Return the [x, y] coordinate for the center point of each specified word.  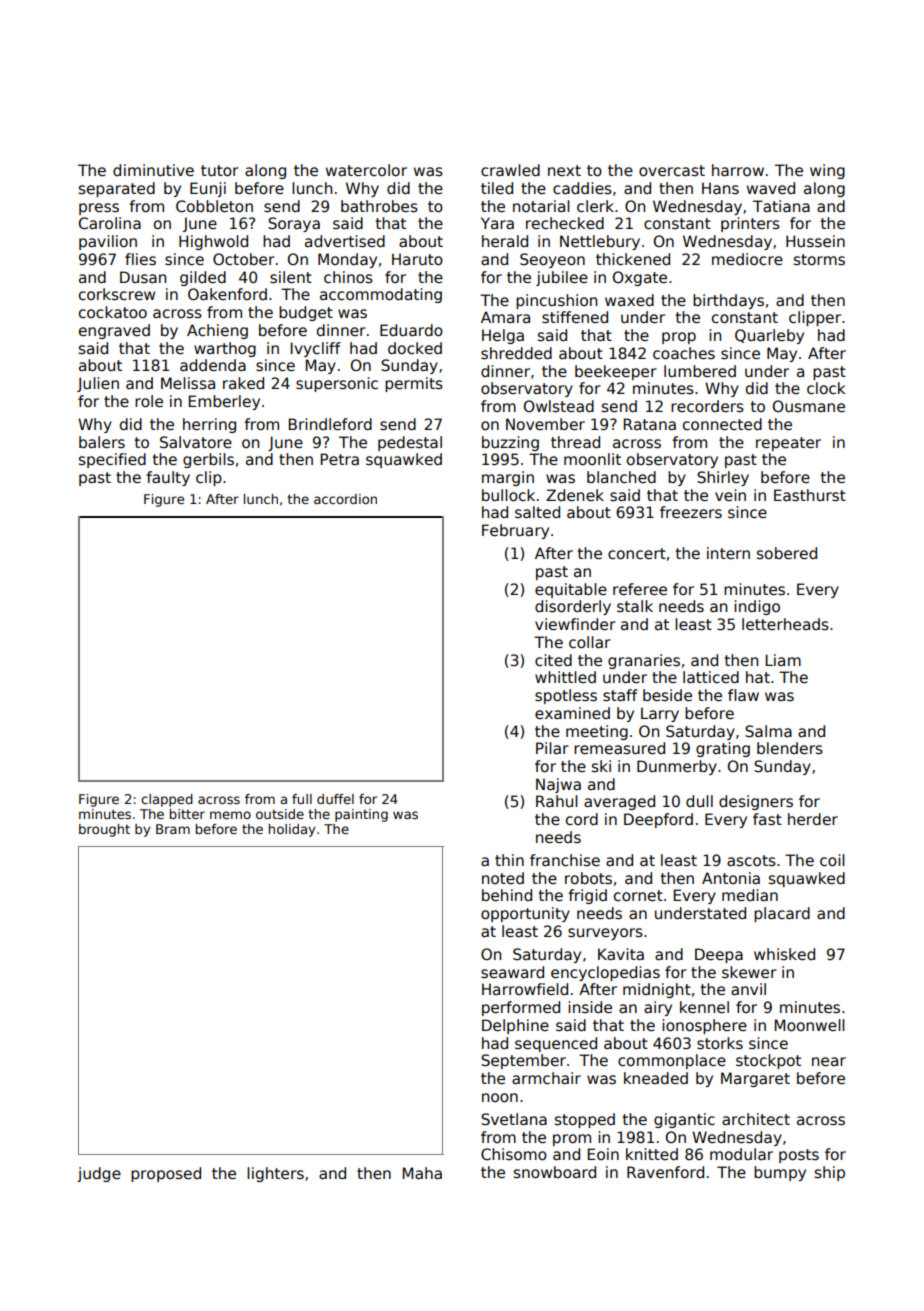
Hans [720, 188]
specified [112, 460]
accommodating [381, 295]
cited [553, 660]
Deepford [658, 820]
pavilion [108, 242]
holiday [292, 830]
